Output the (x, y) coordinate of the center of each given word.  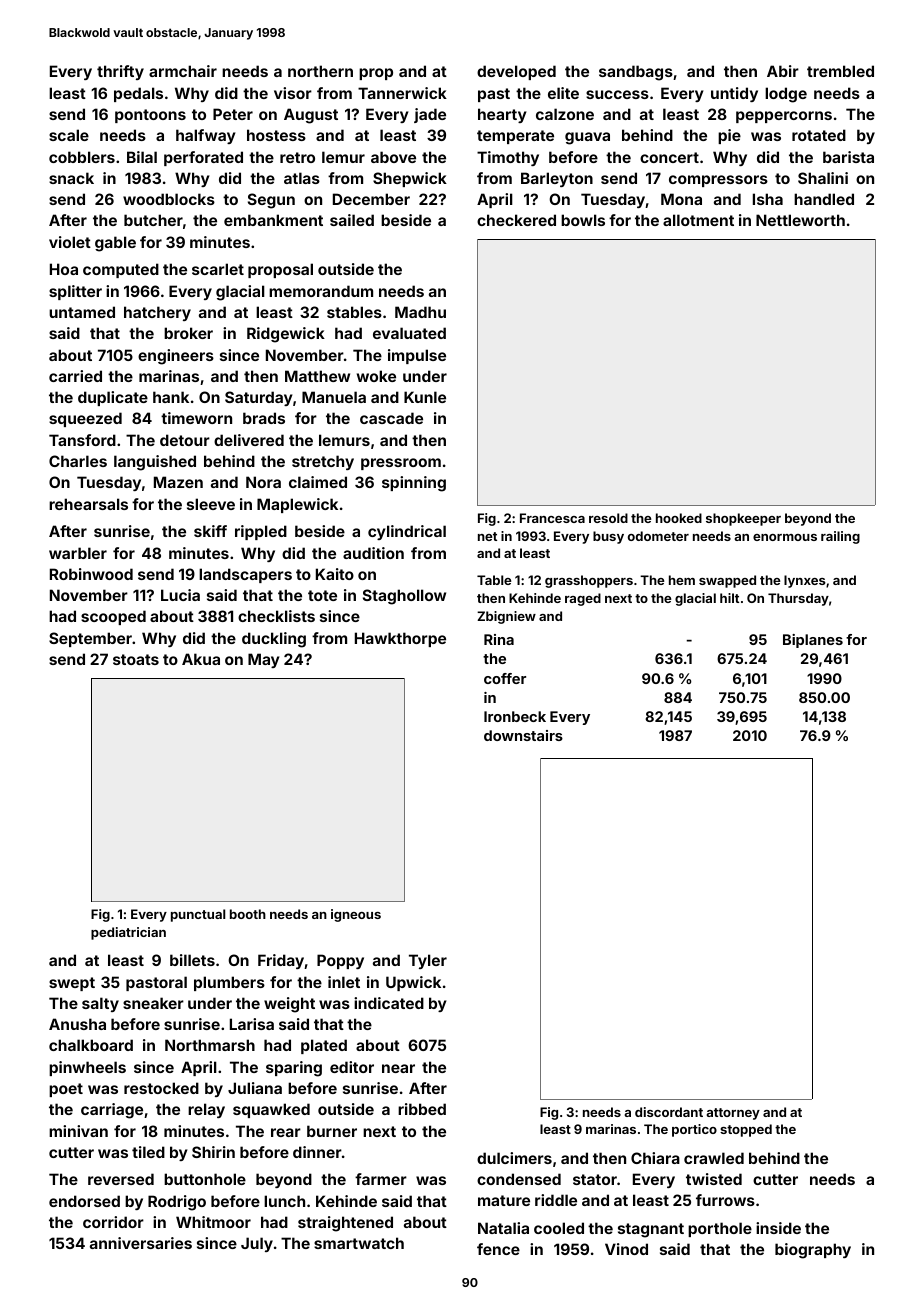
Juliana (255, 1088)
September (90, 639)
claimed (318, 482)
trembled (840, 71)
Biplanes (813, 641)
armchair (183, 71)
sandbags (636, 73)
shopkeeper (743, 519)
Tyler (428, 961)
